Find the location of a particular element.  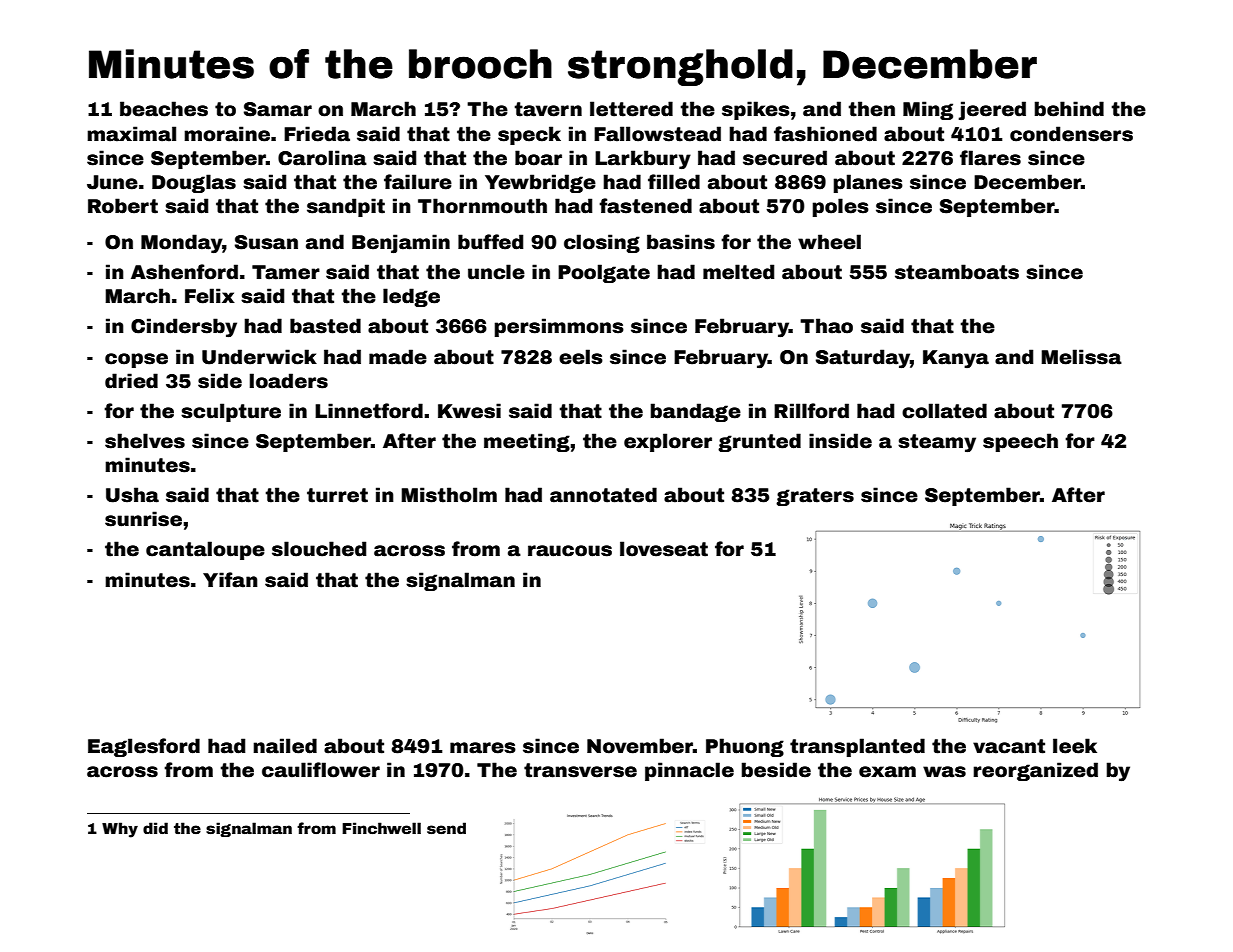

leek is located at coordinates (1075, 746).
